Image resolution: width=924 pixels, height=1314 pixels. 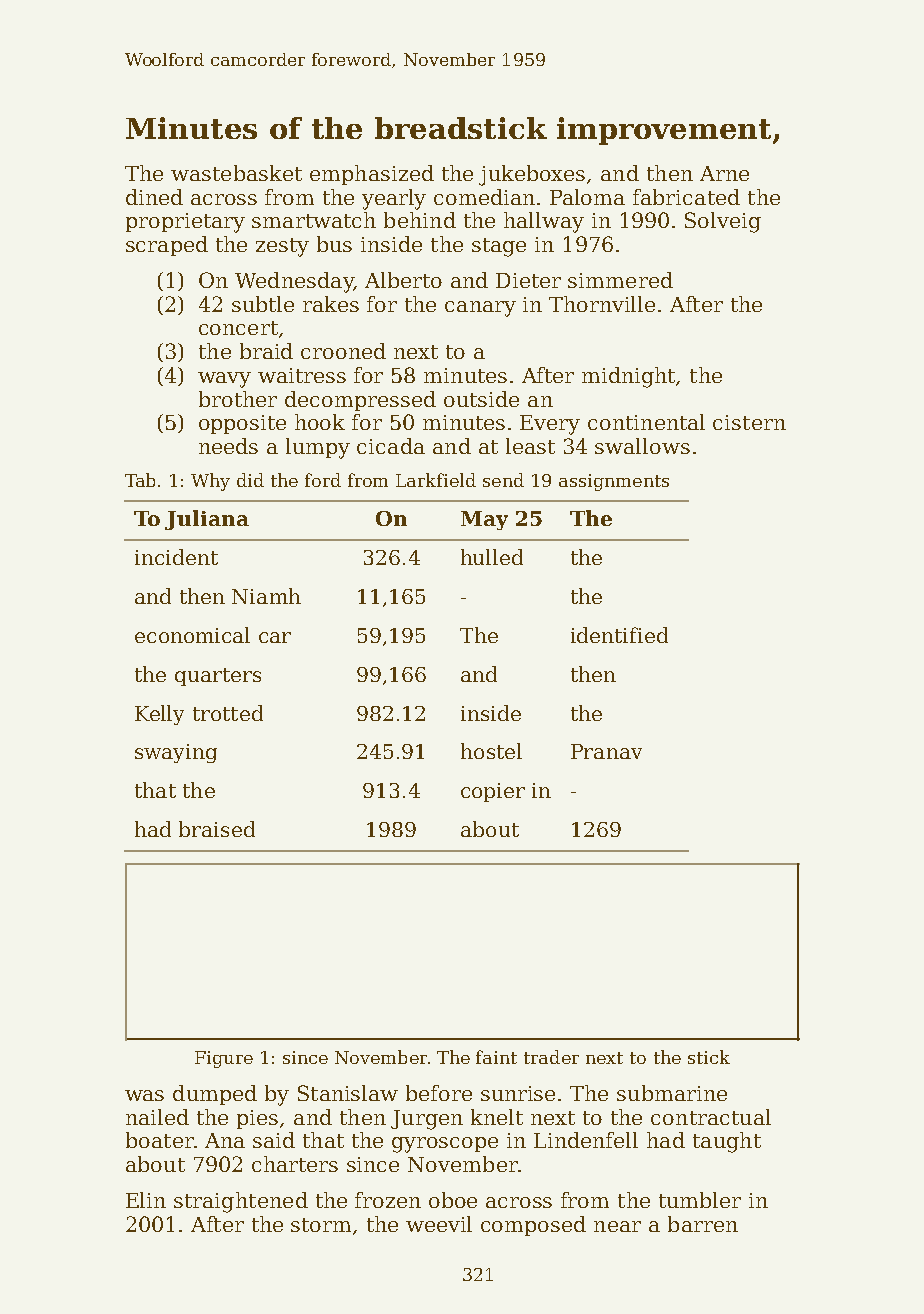 What do you see at coordinates (343, 351) in the screenshot?
I see `crooned` at bounding box center [343, 351].
